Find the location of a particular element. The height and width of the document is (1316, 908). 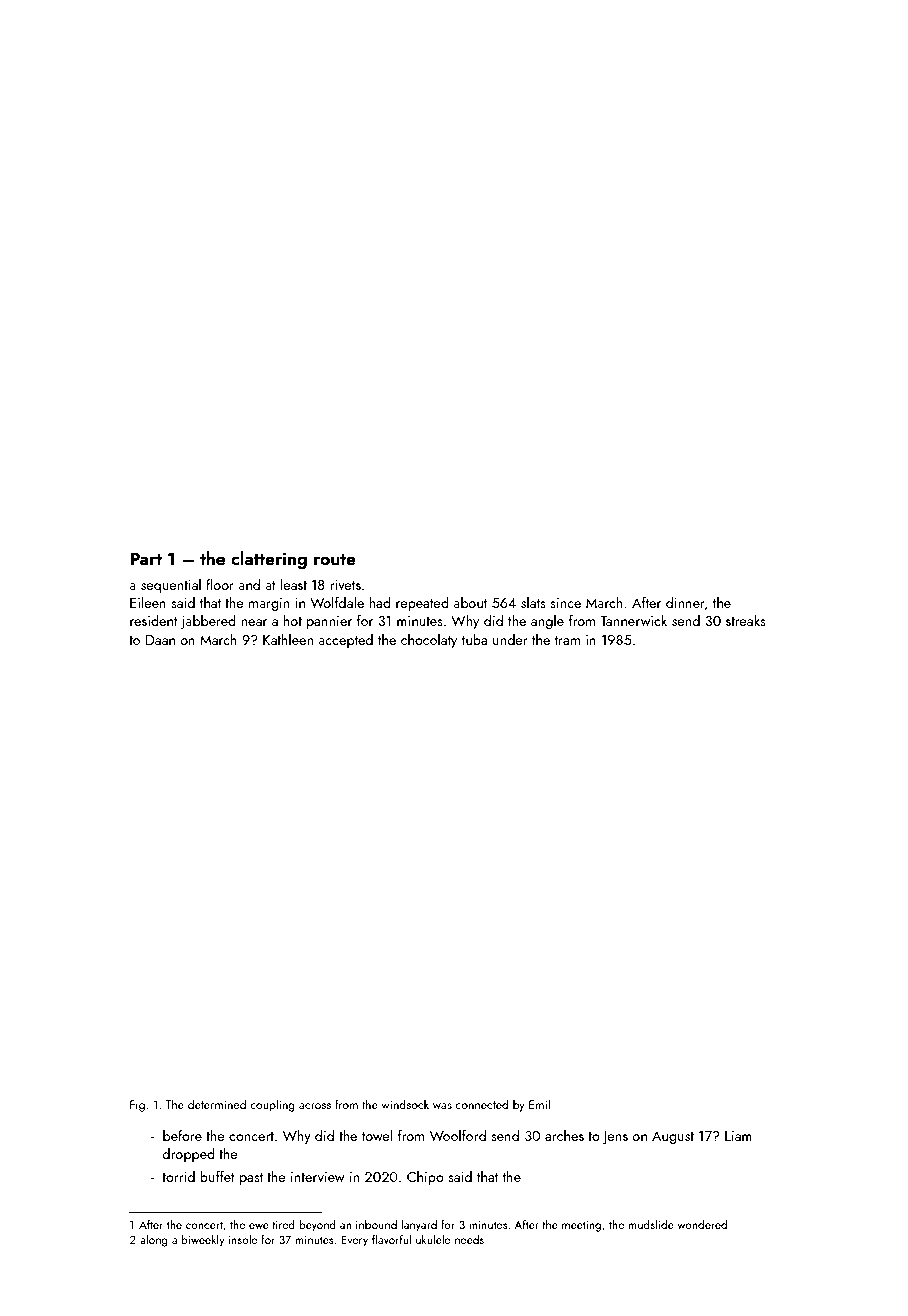

Emil is located at coordinates (539, 1104).
